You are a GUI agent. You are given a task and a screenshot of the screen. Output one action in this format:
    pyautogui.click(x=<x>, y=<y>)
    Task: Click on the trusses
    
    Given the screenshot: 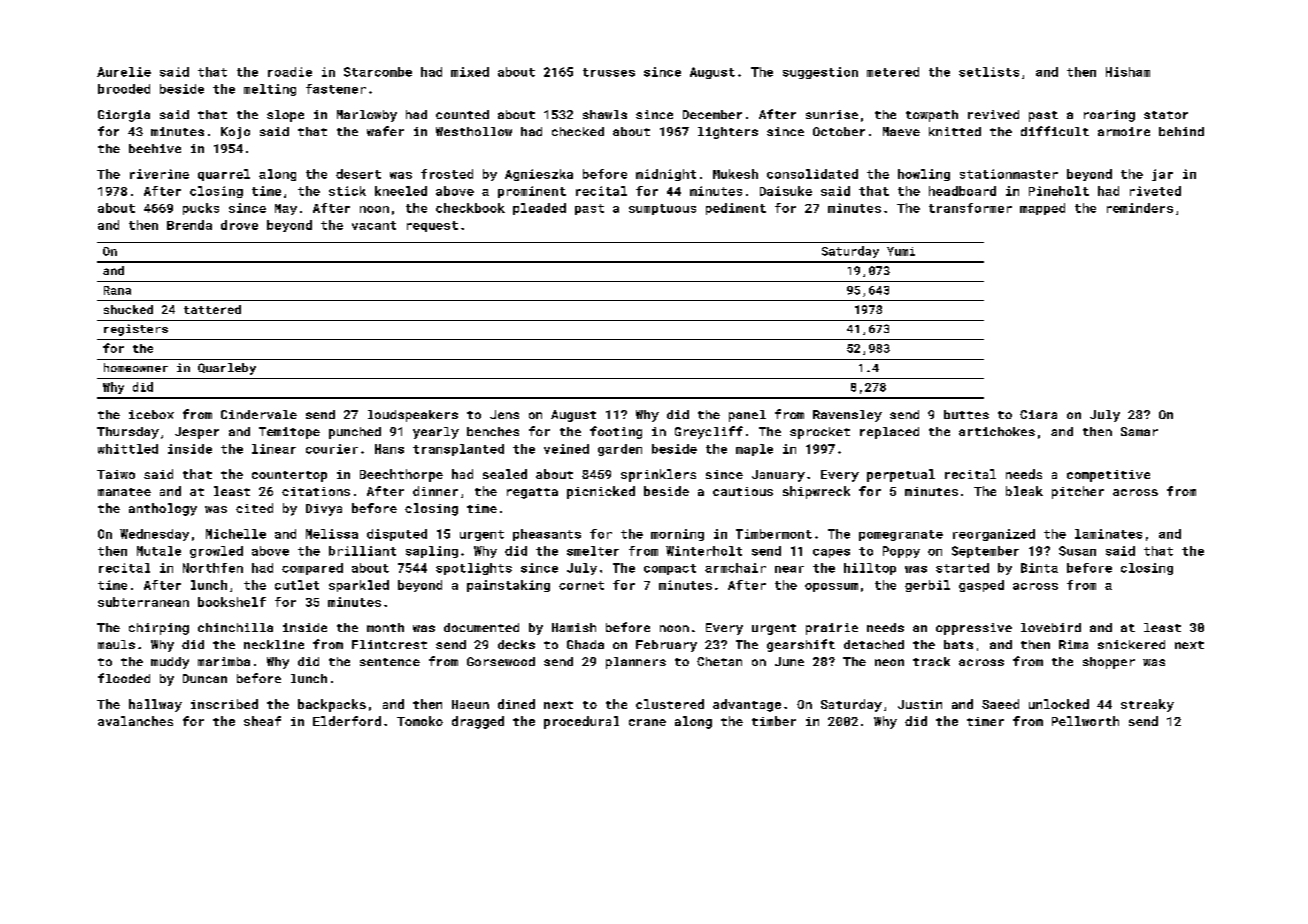 What is the action you would take?
    pyautogui.click(x=609, y=72)
